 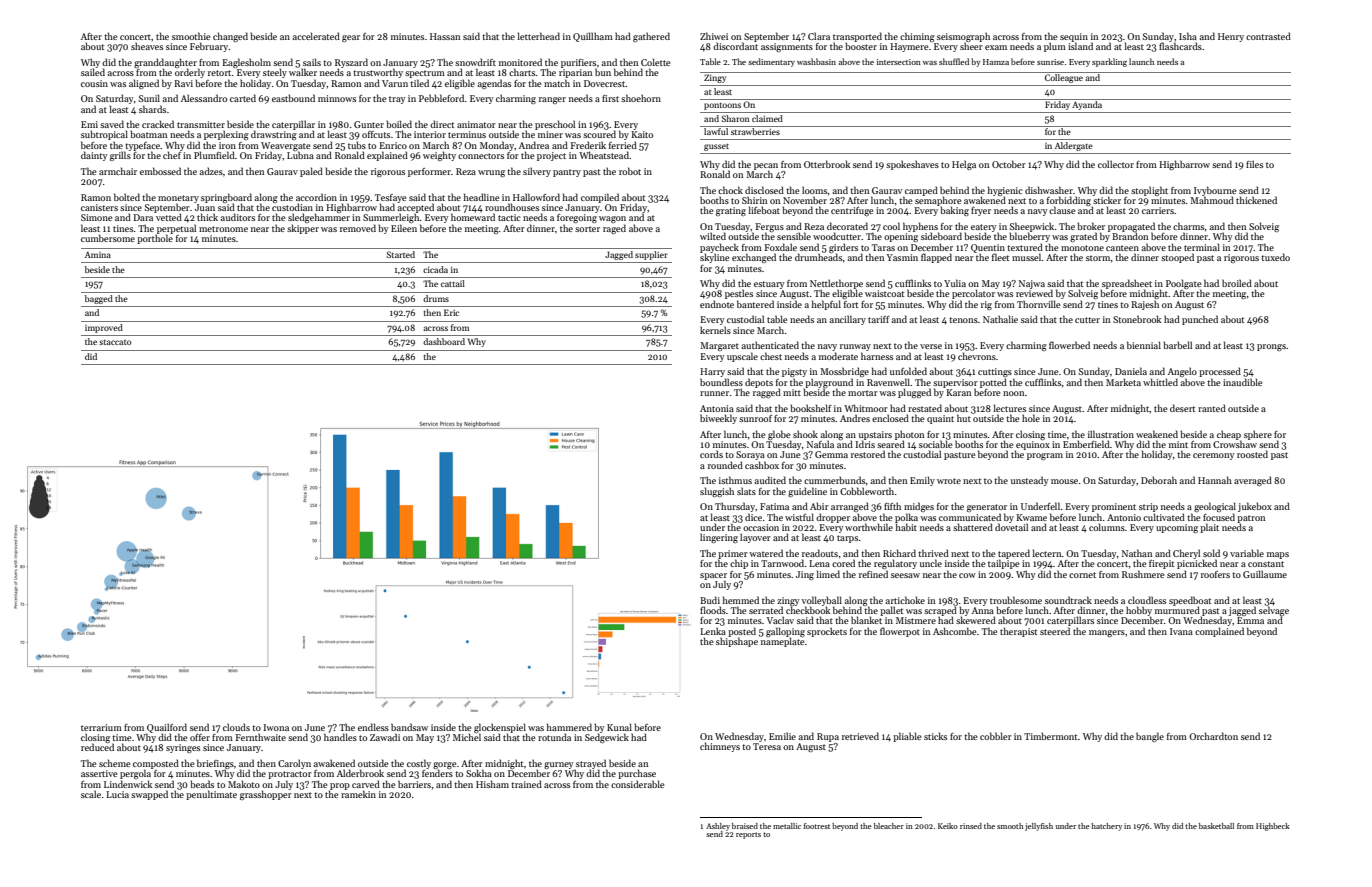 I want to click on Helga, so click(x=964, y=165).
